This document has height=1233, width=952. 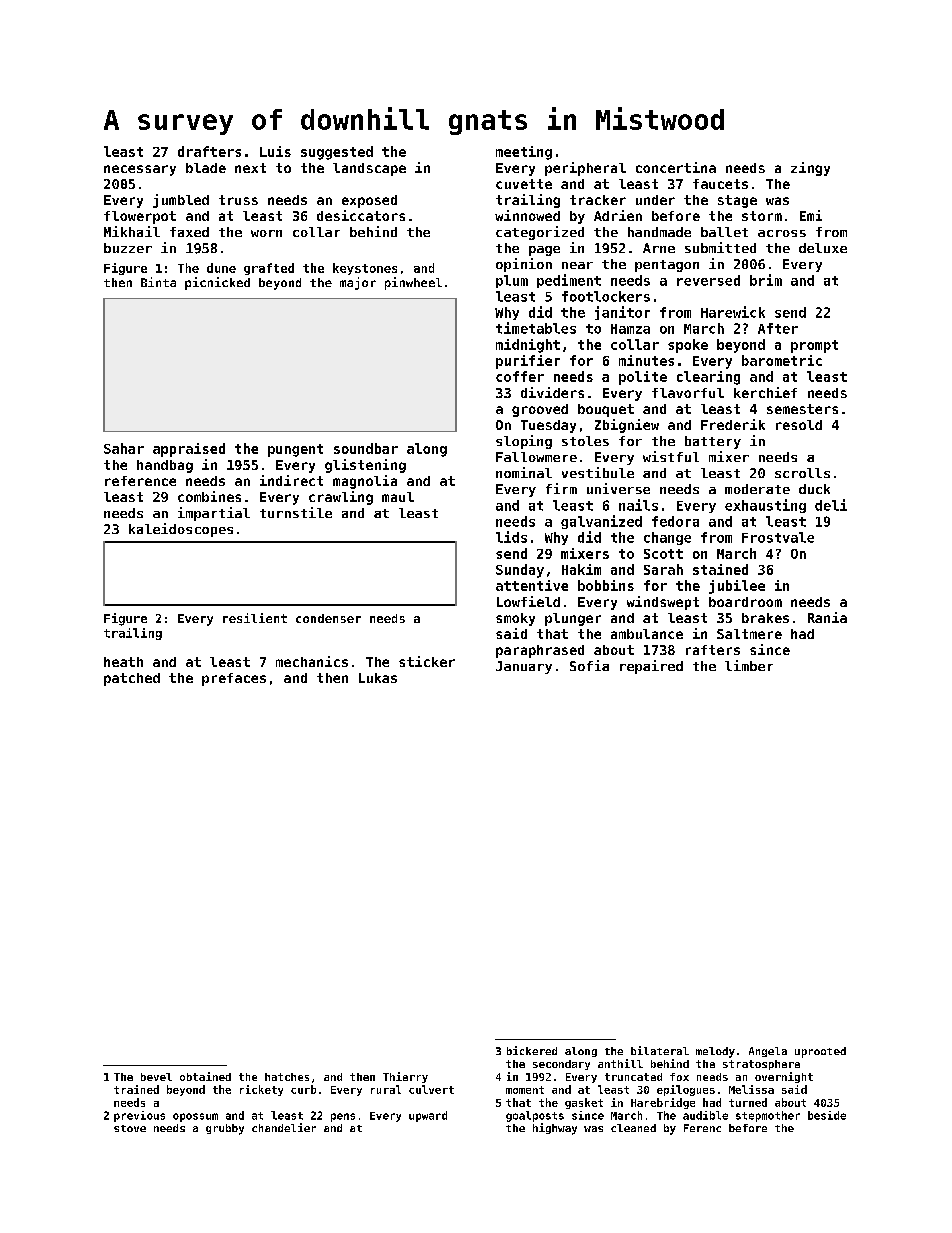 What do you see at coordinates (295, 450) in the document?
I see `pungent` at bounding box center [295, 450].
